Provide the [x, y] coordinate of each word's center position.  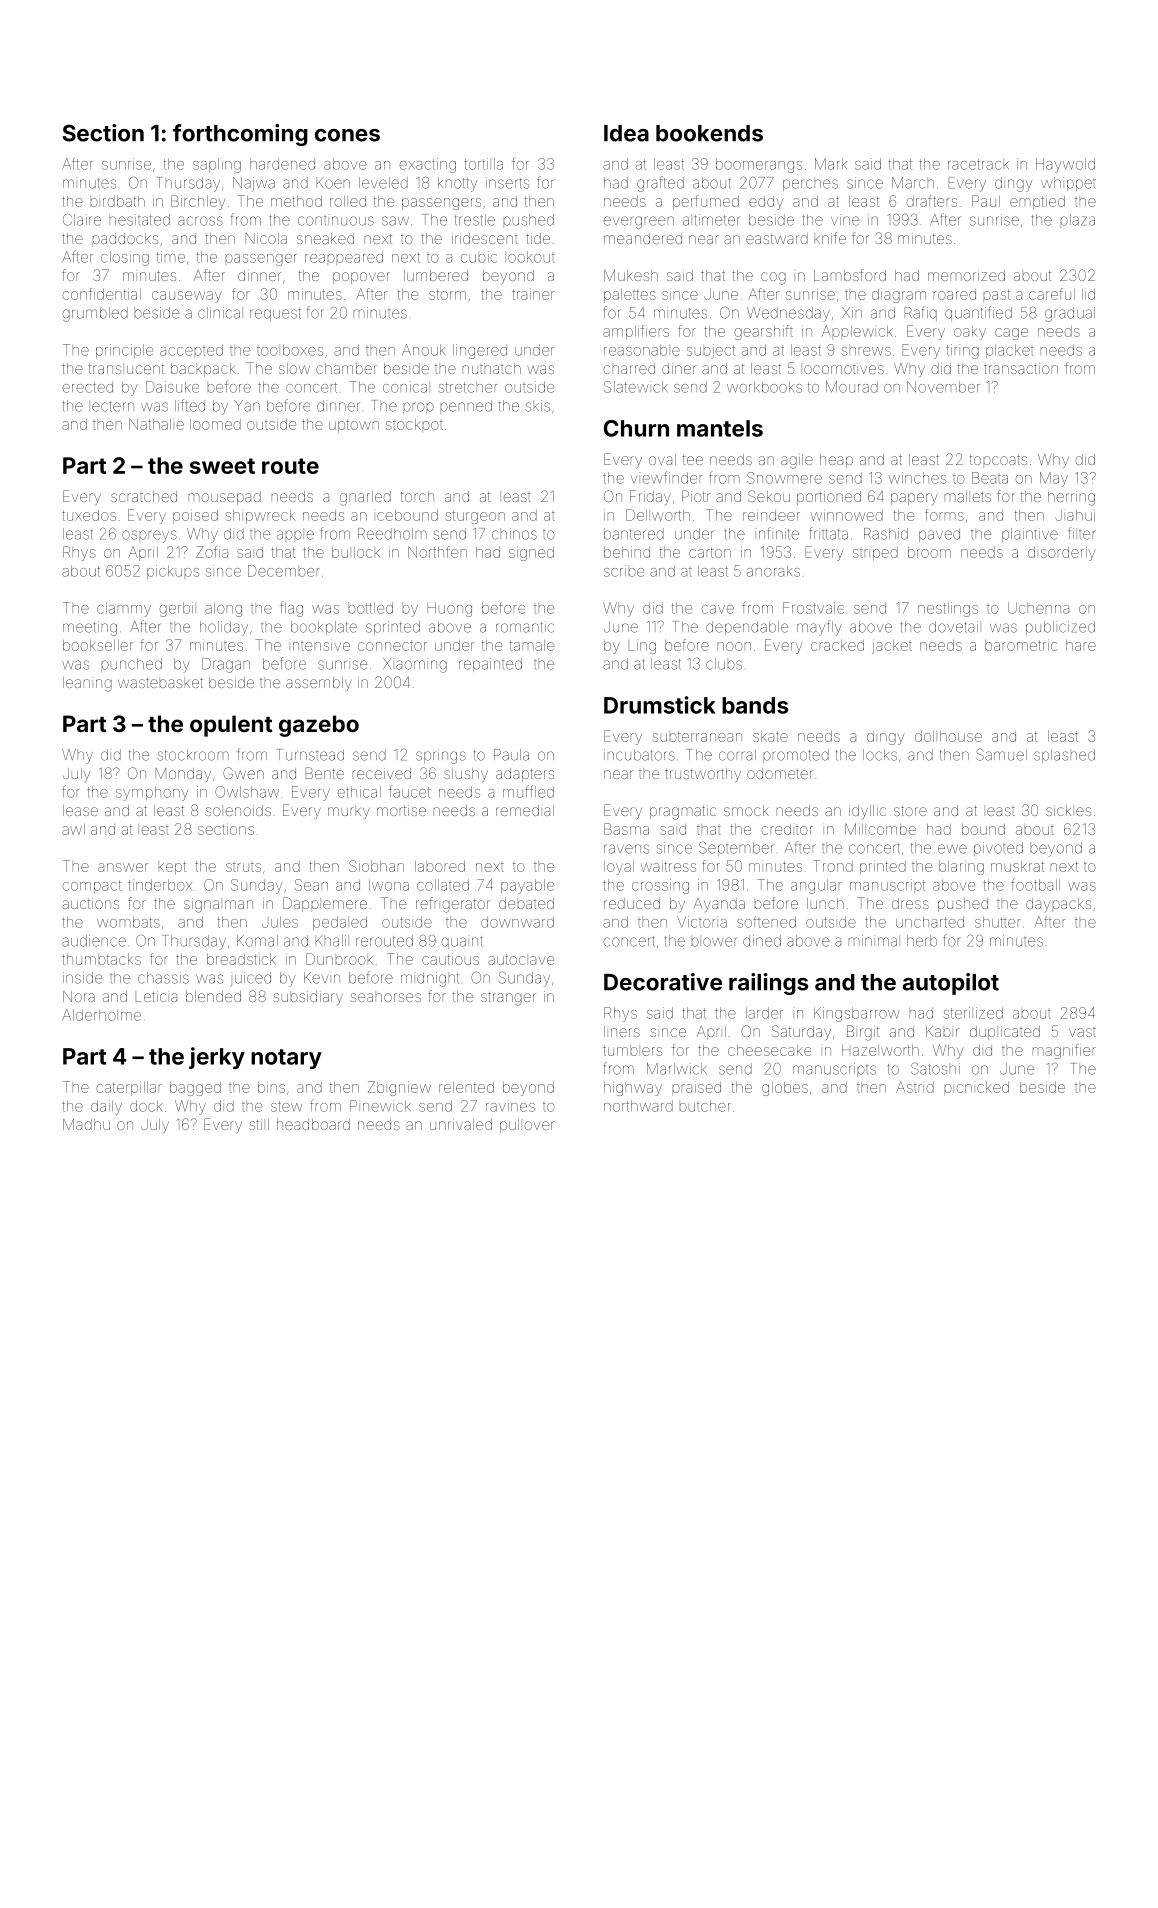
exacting [427, 165]
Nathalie [156, 424]
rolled [348, 201]
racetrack [978, 164]
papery [914, 499]
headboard [313, 1124]
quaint [462, 942]
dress [910, 903]
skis [537, 406]
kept [172, 868]
